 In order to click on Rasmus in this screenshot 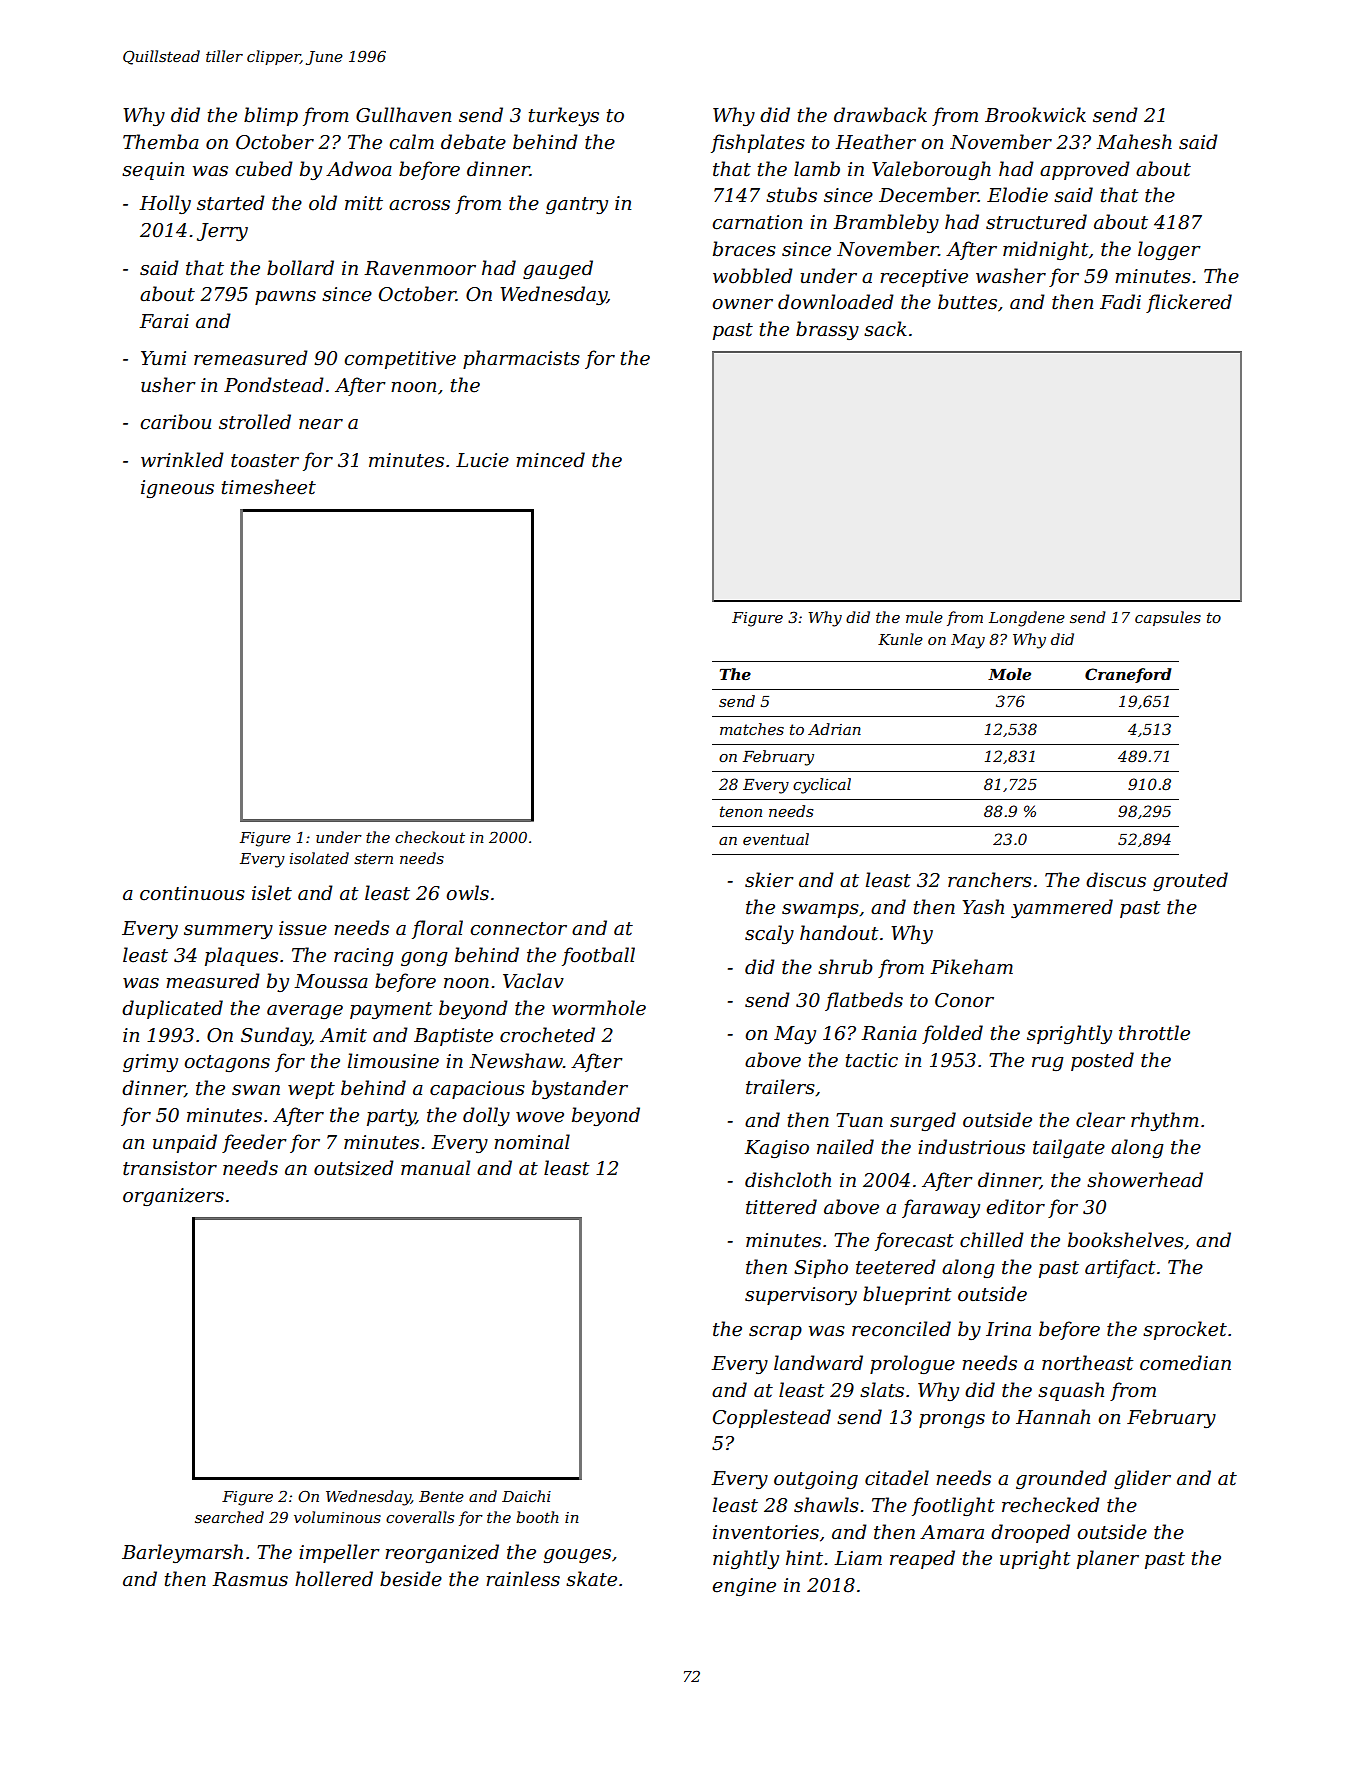, I will do `click(250, 1579)`.
